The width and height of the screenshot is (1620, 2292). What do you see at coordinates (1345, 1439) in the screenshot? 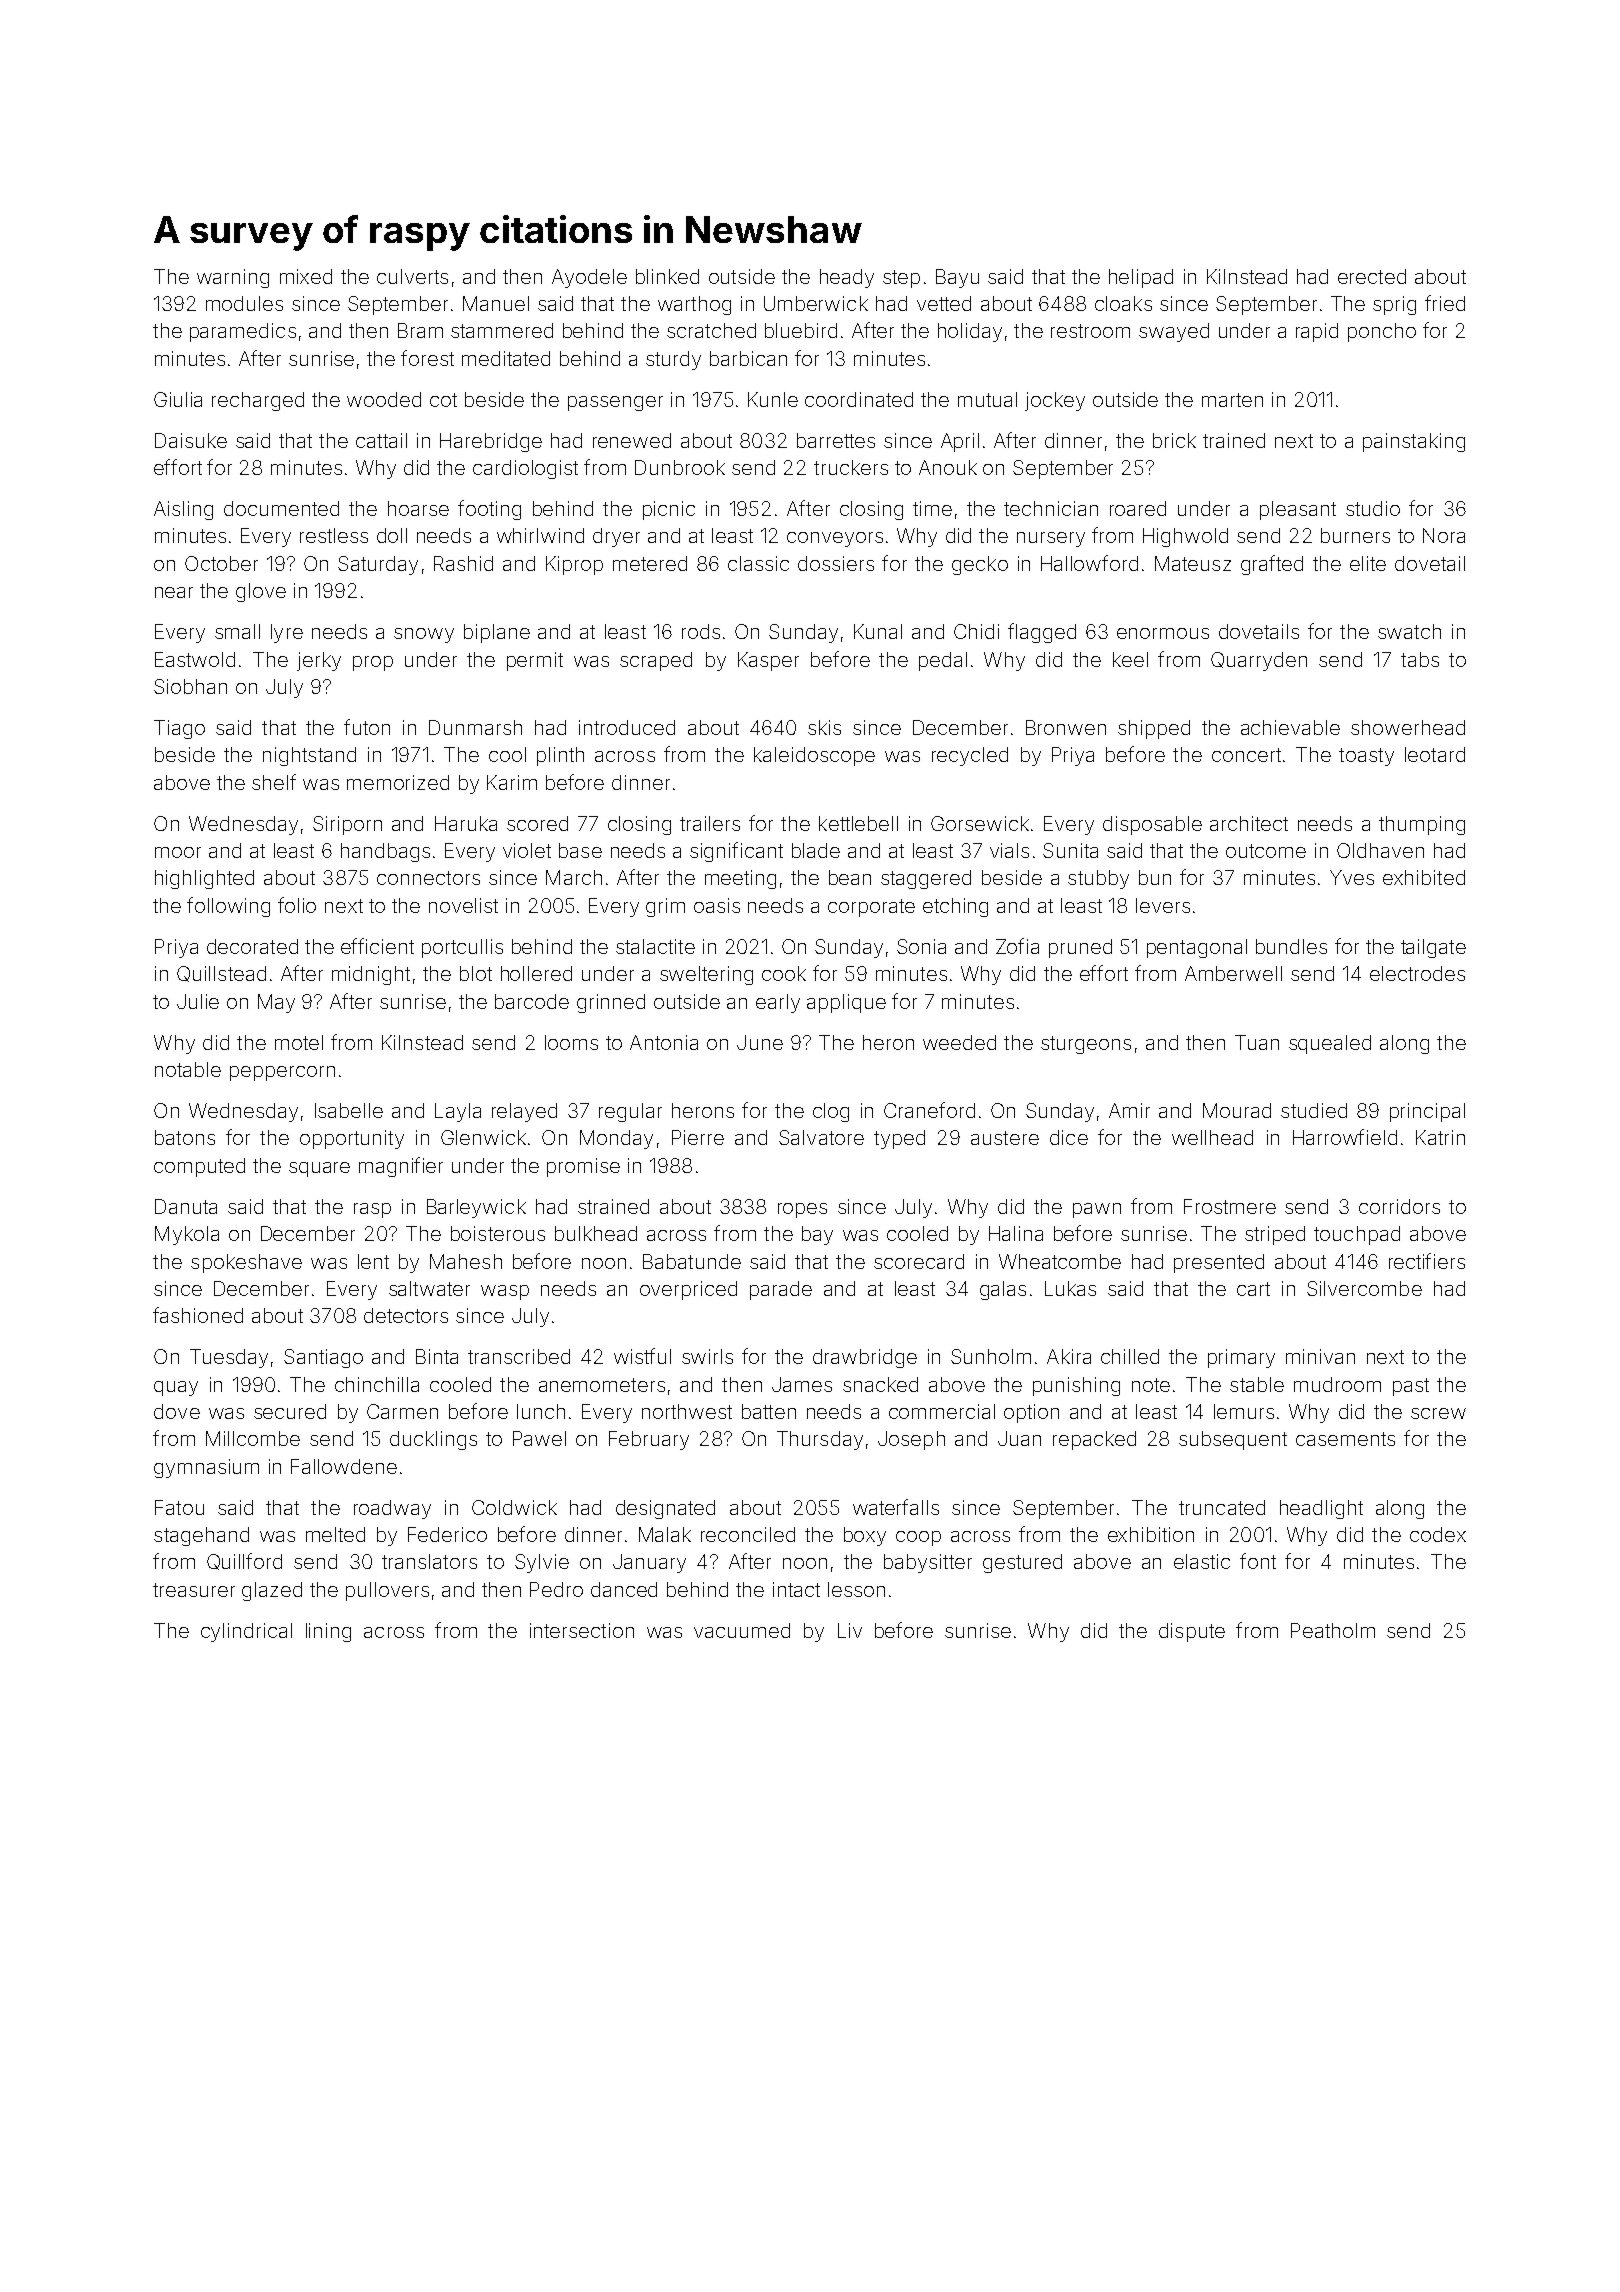
I see `casements` at bounding box center [1345, 1439].
